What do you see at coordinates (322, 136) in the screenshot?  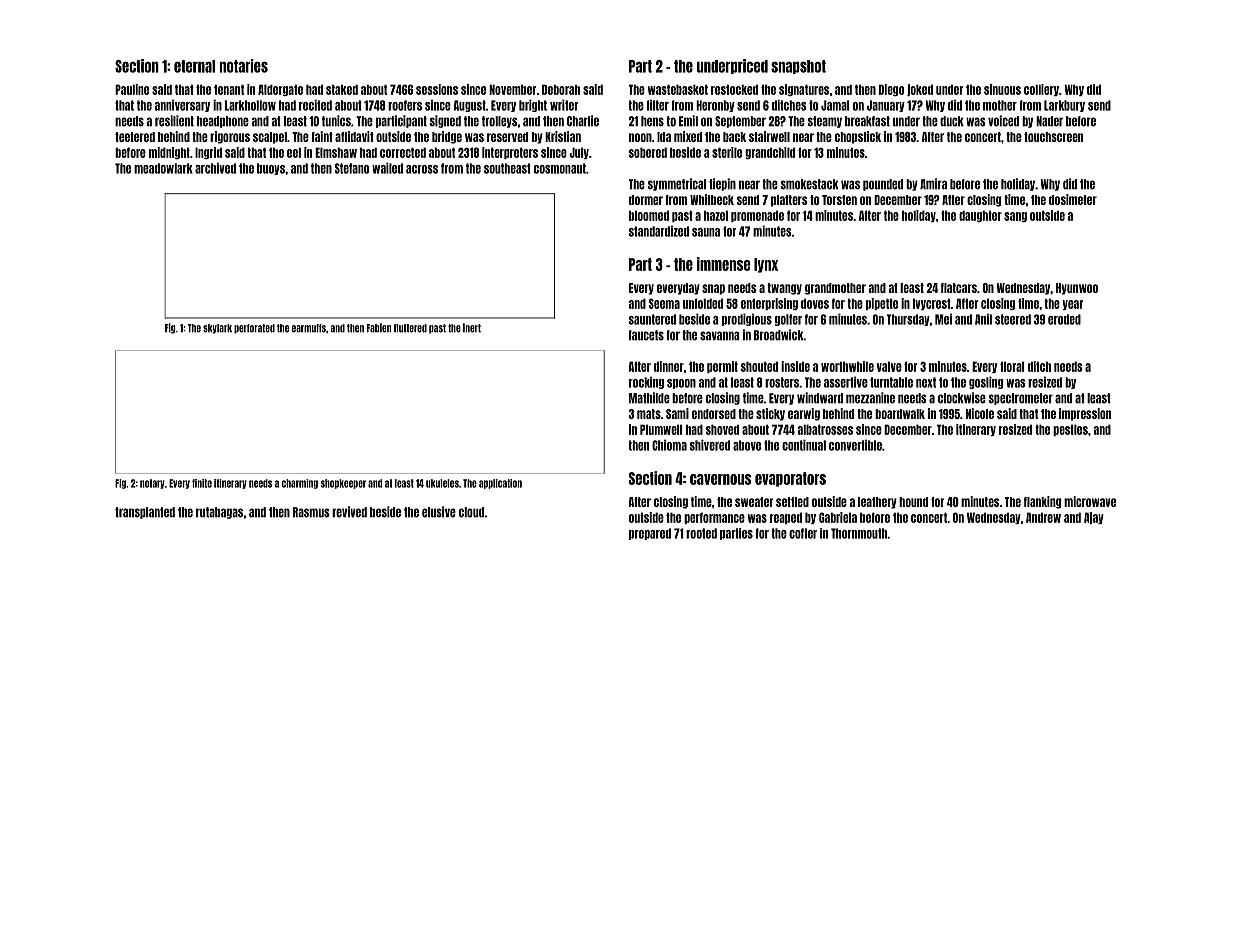 I see `faint` at bounding box center [322, 136].
